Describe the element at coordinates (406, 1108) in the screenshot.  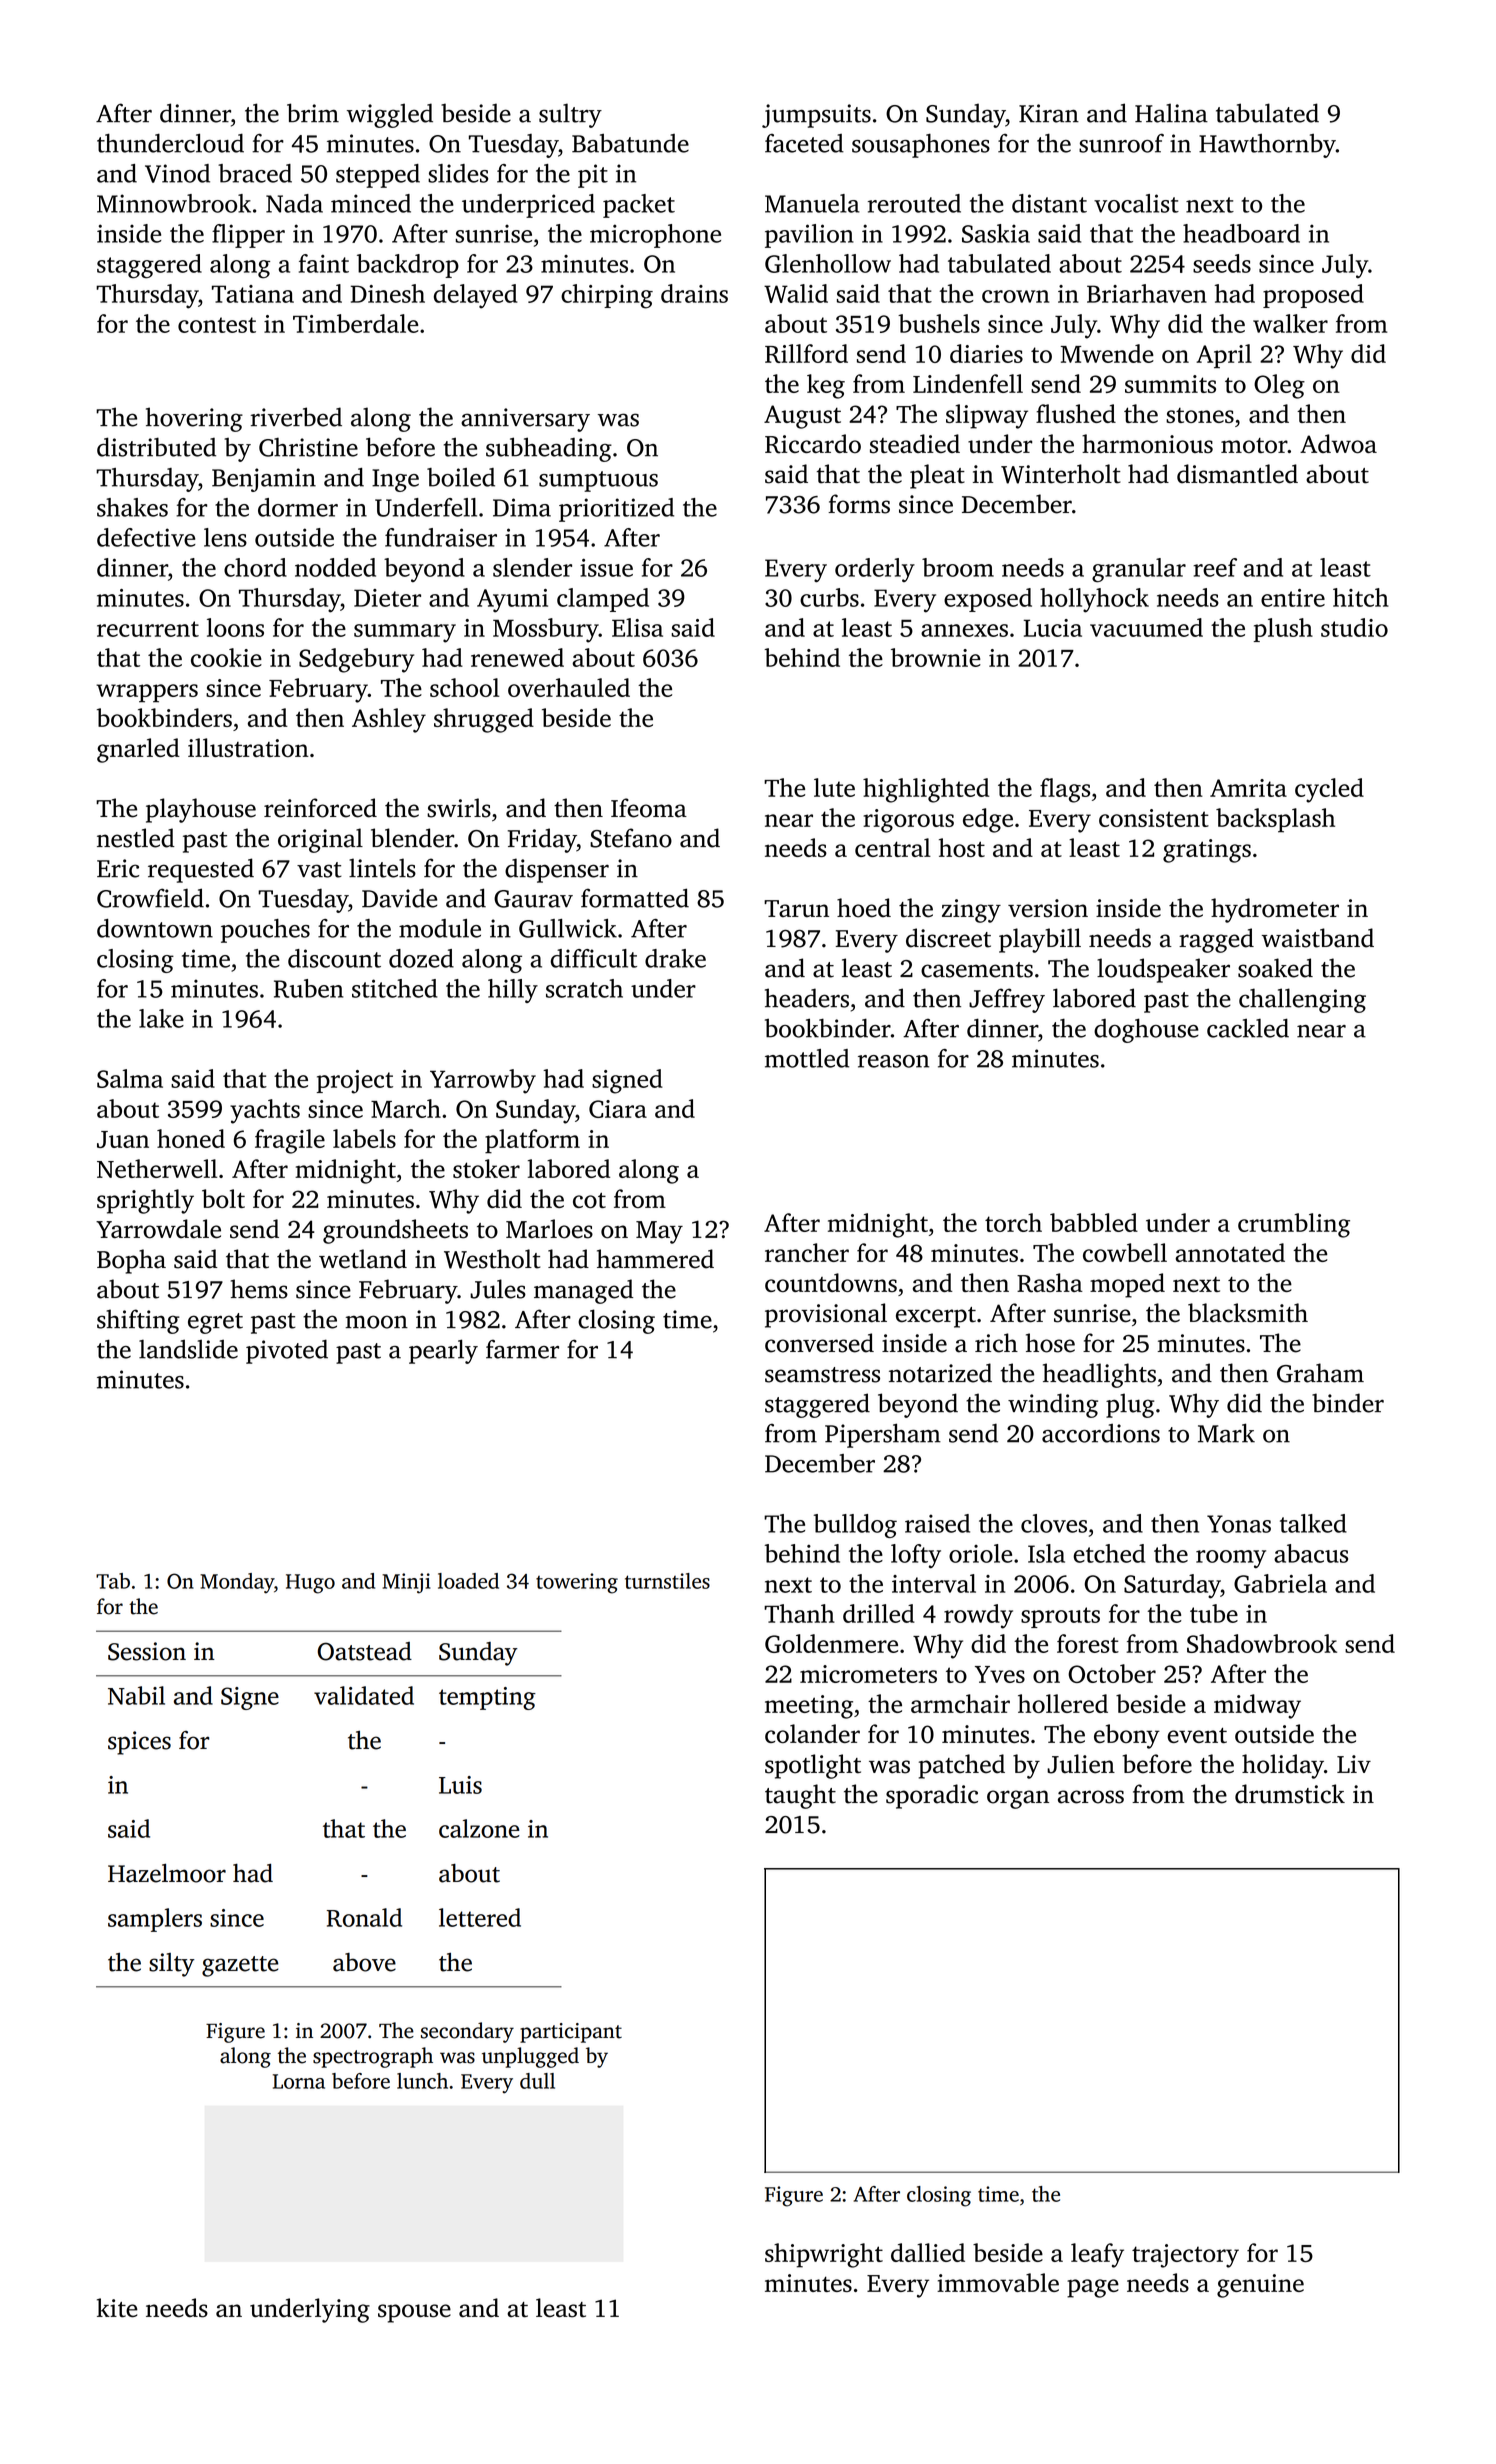
I see `March` at that location.
